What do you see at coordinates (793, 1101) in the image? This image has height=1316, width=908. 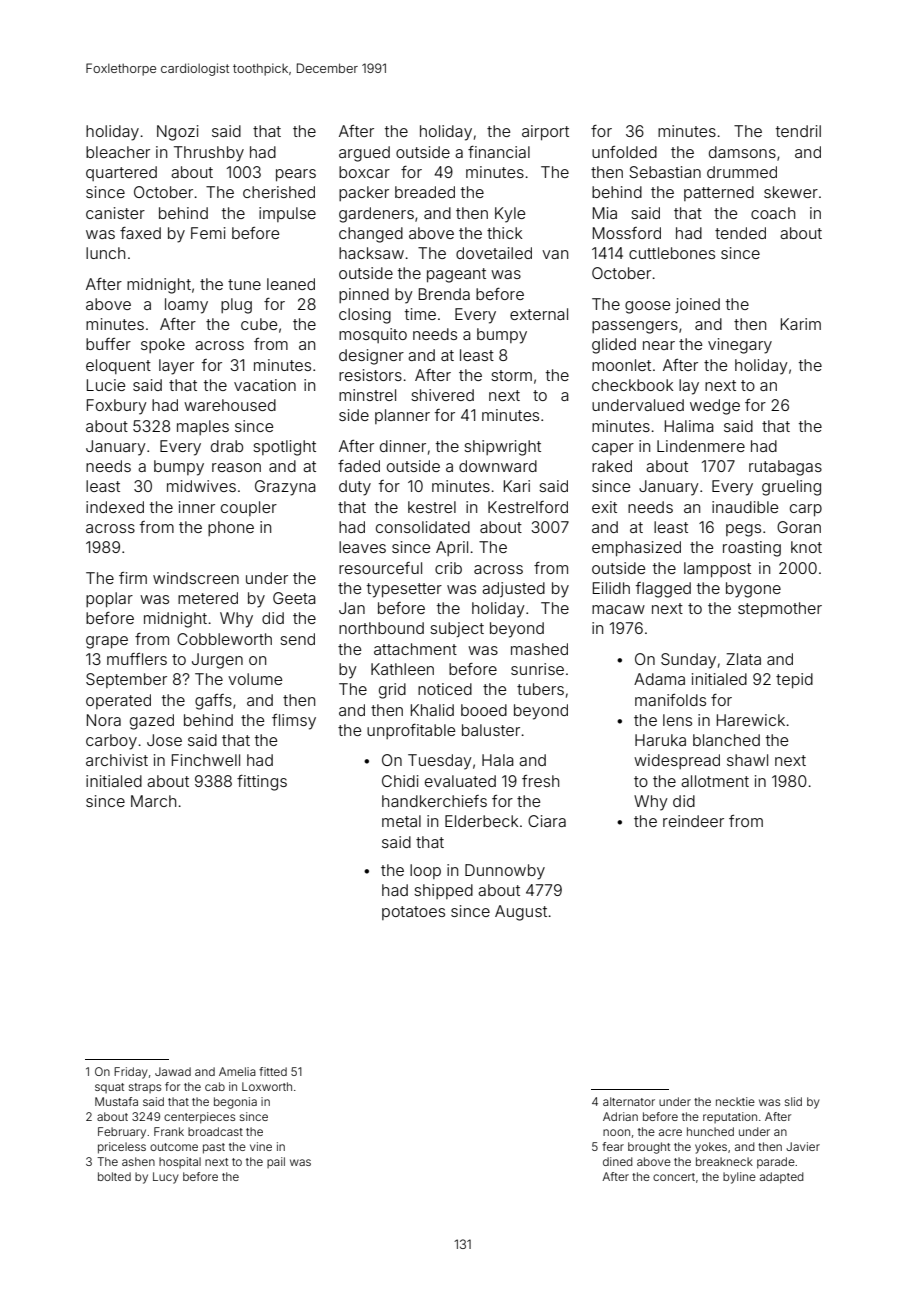 I see `slid` at bounding box center [793, 1101].
